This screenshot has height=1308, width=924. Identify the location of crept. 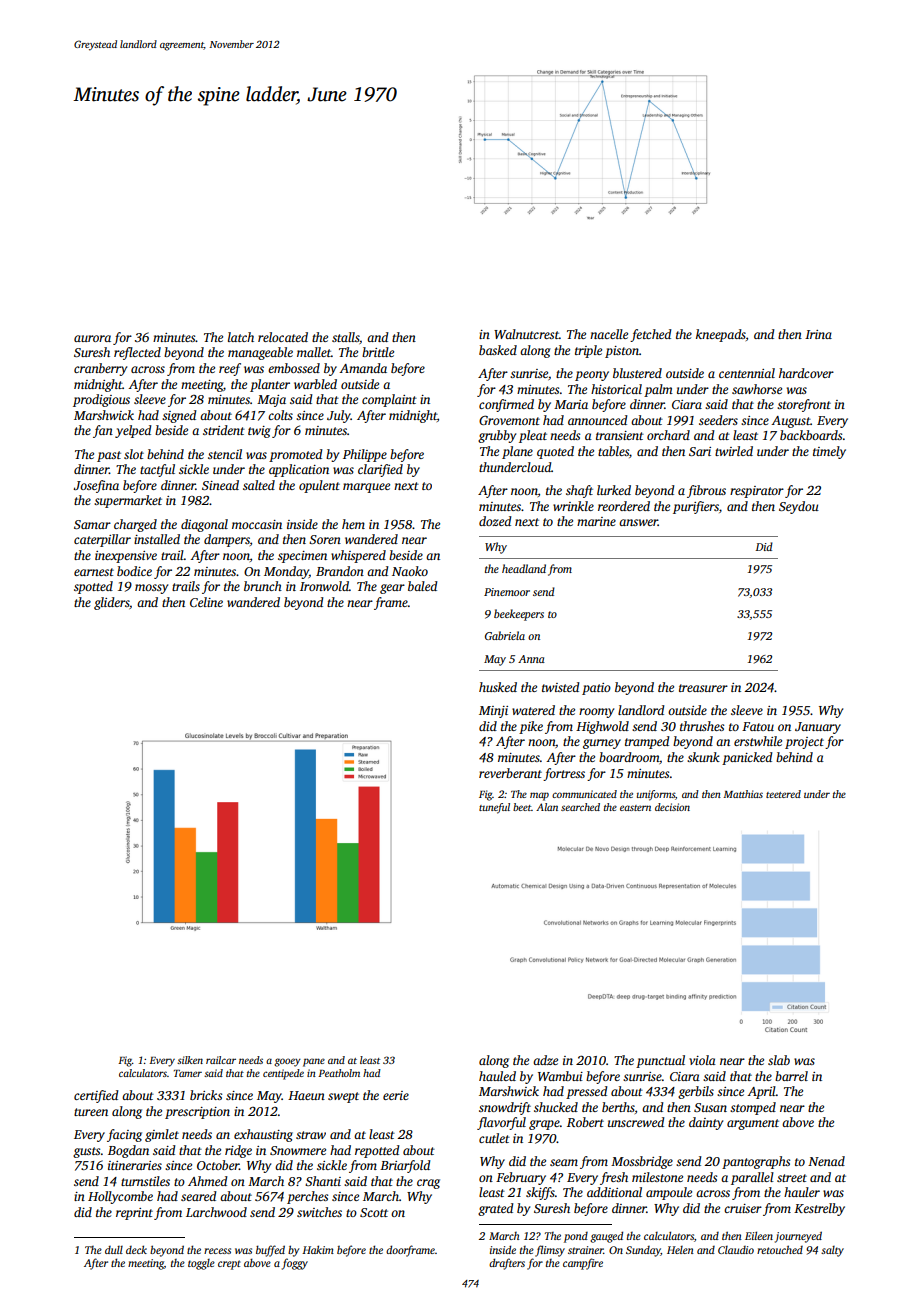
(229, 1265).
